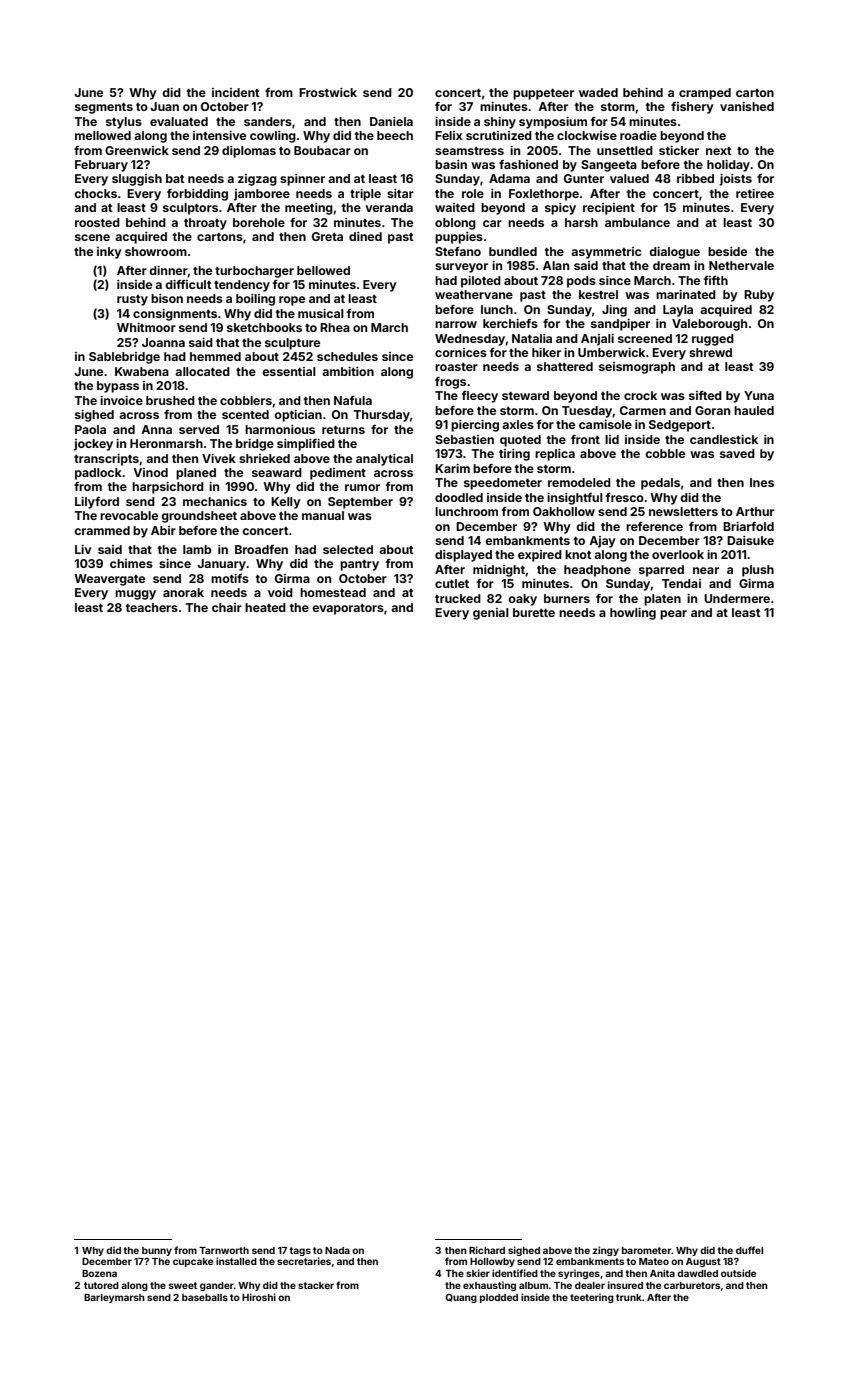 The height and width of the page is (1400, 849). I want to click on Tarnworth, so click(224, 1250).
